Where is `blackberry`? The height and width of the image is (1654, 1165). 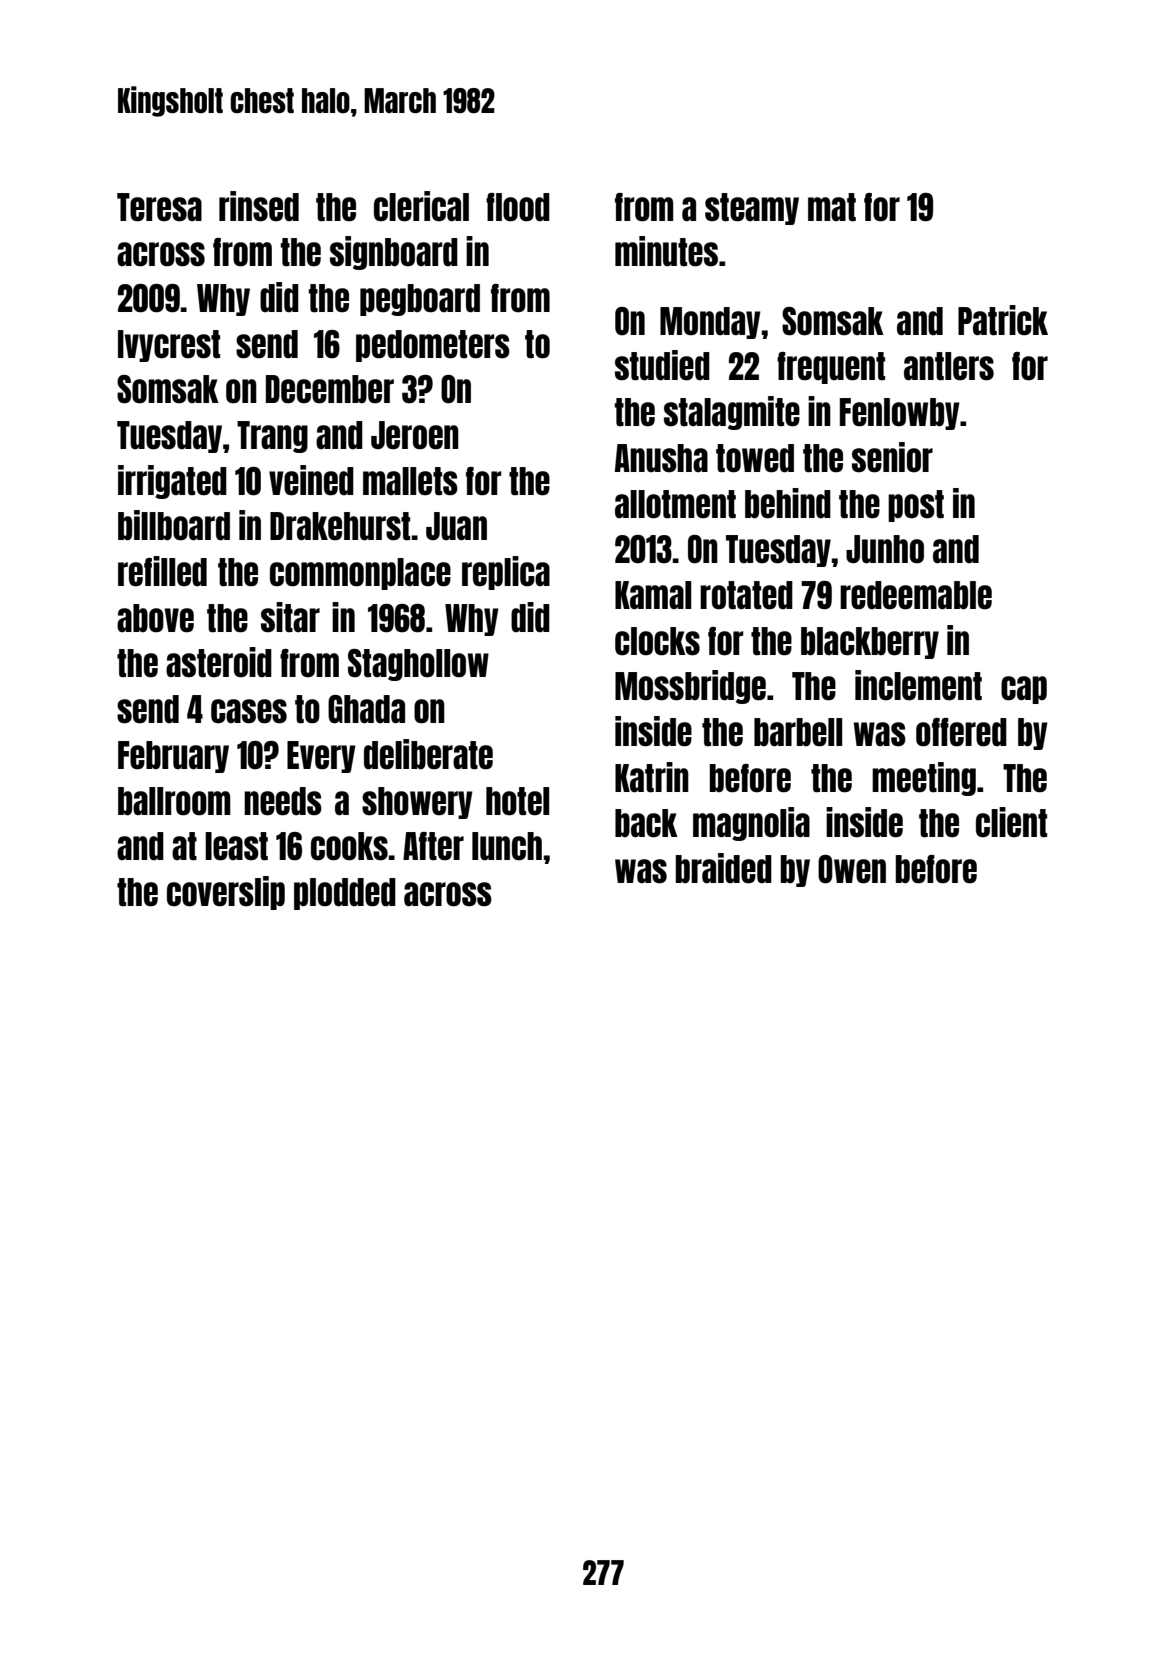 blackberry is located at coordinates (870, 643).
